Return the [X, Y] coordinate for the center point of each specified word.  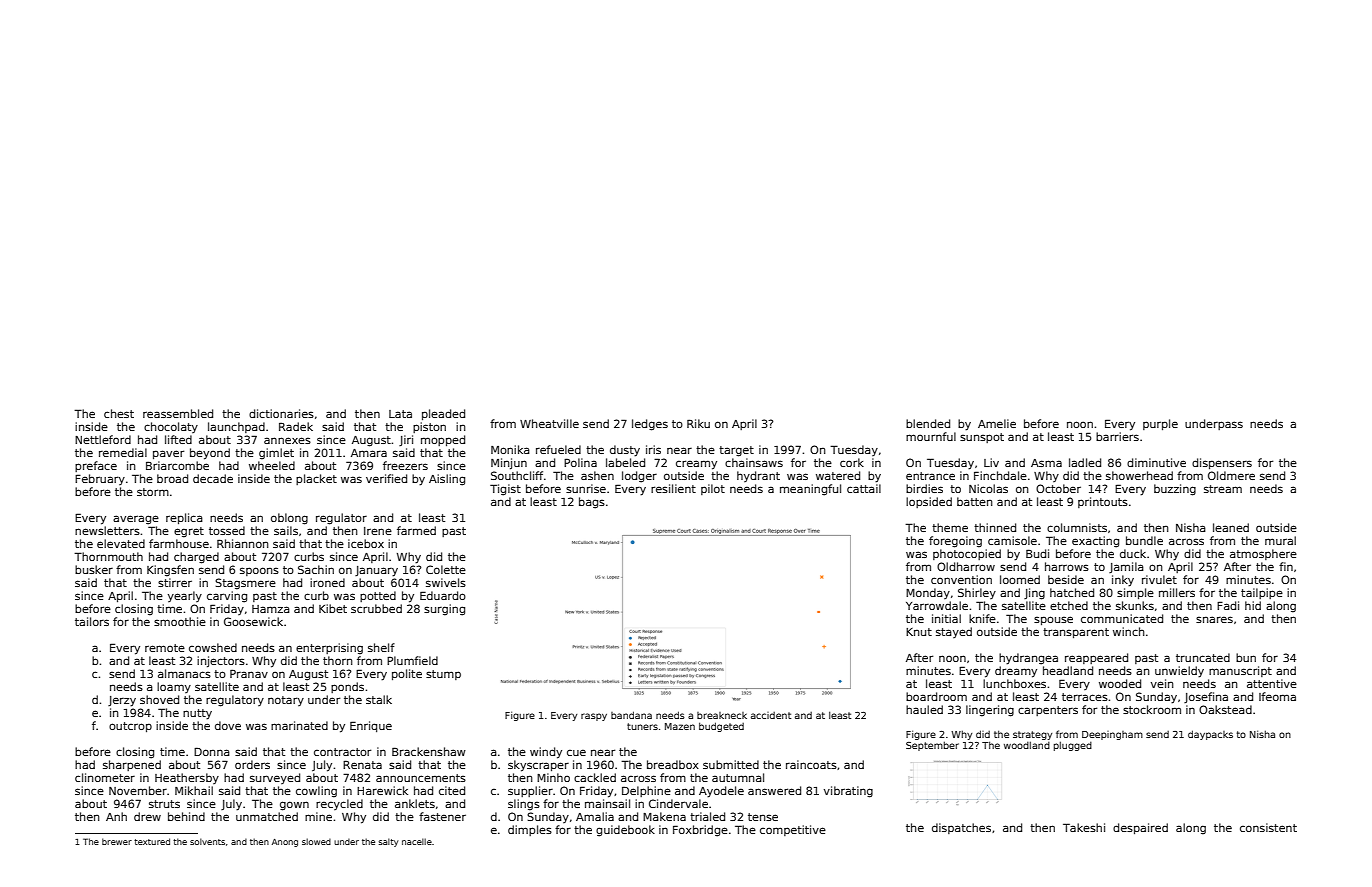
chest [119, 413]
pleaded [443, 414]
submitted [731, 764]
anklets [415, 803]
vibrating [848, 792]
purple [1160, 424]
